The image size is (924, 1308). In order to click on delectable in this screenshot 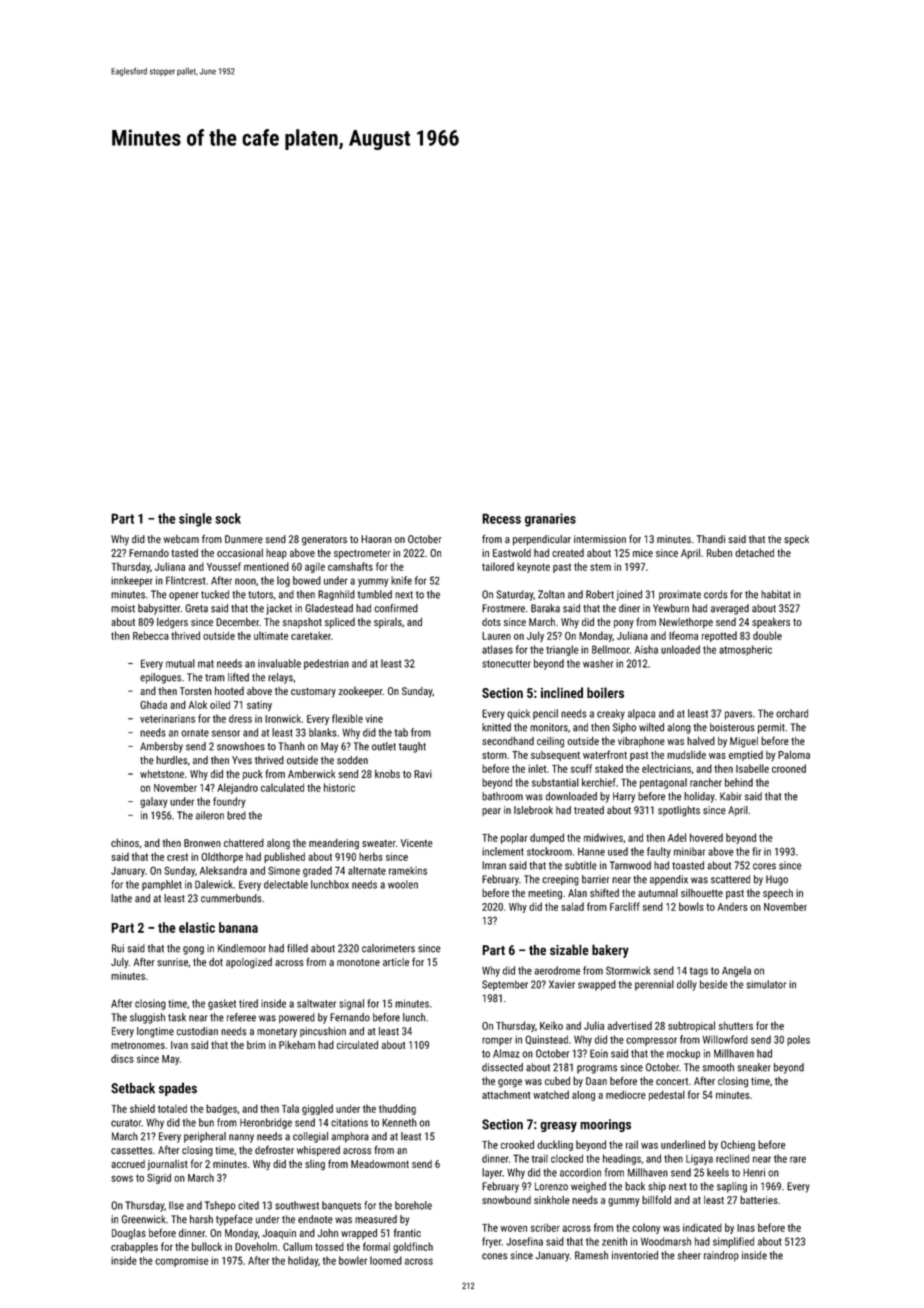, I will do `click(286, 884)`.
